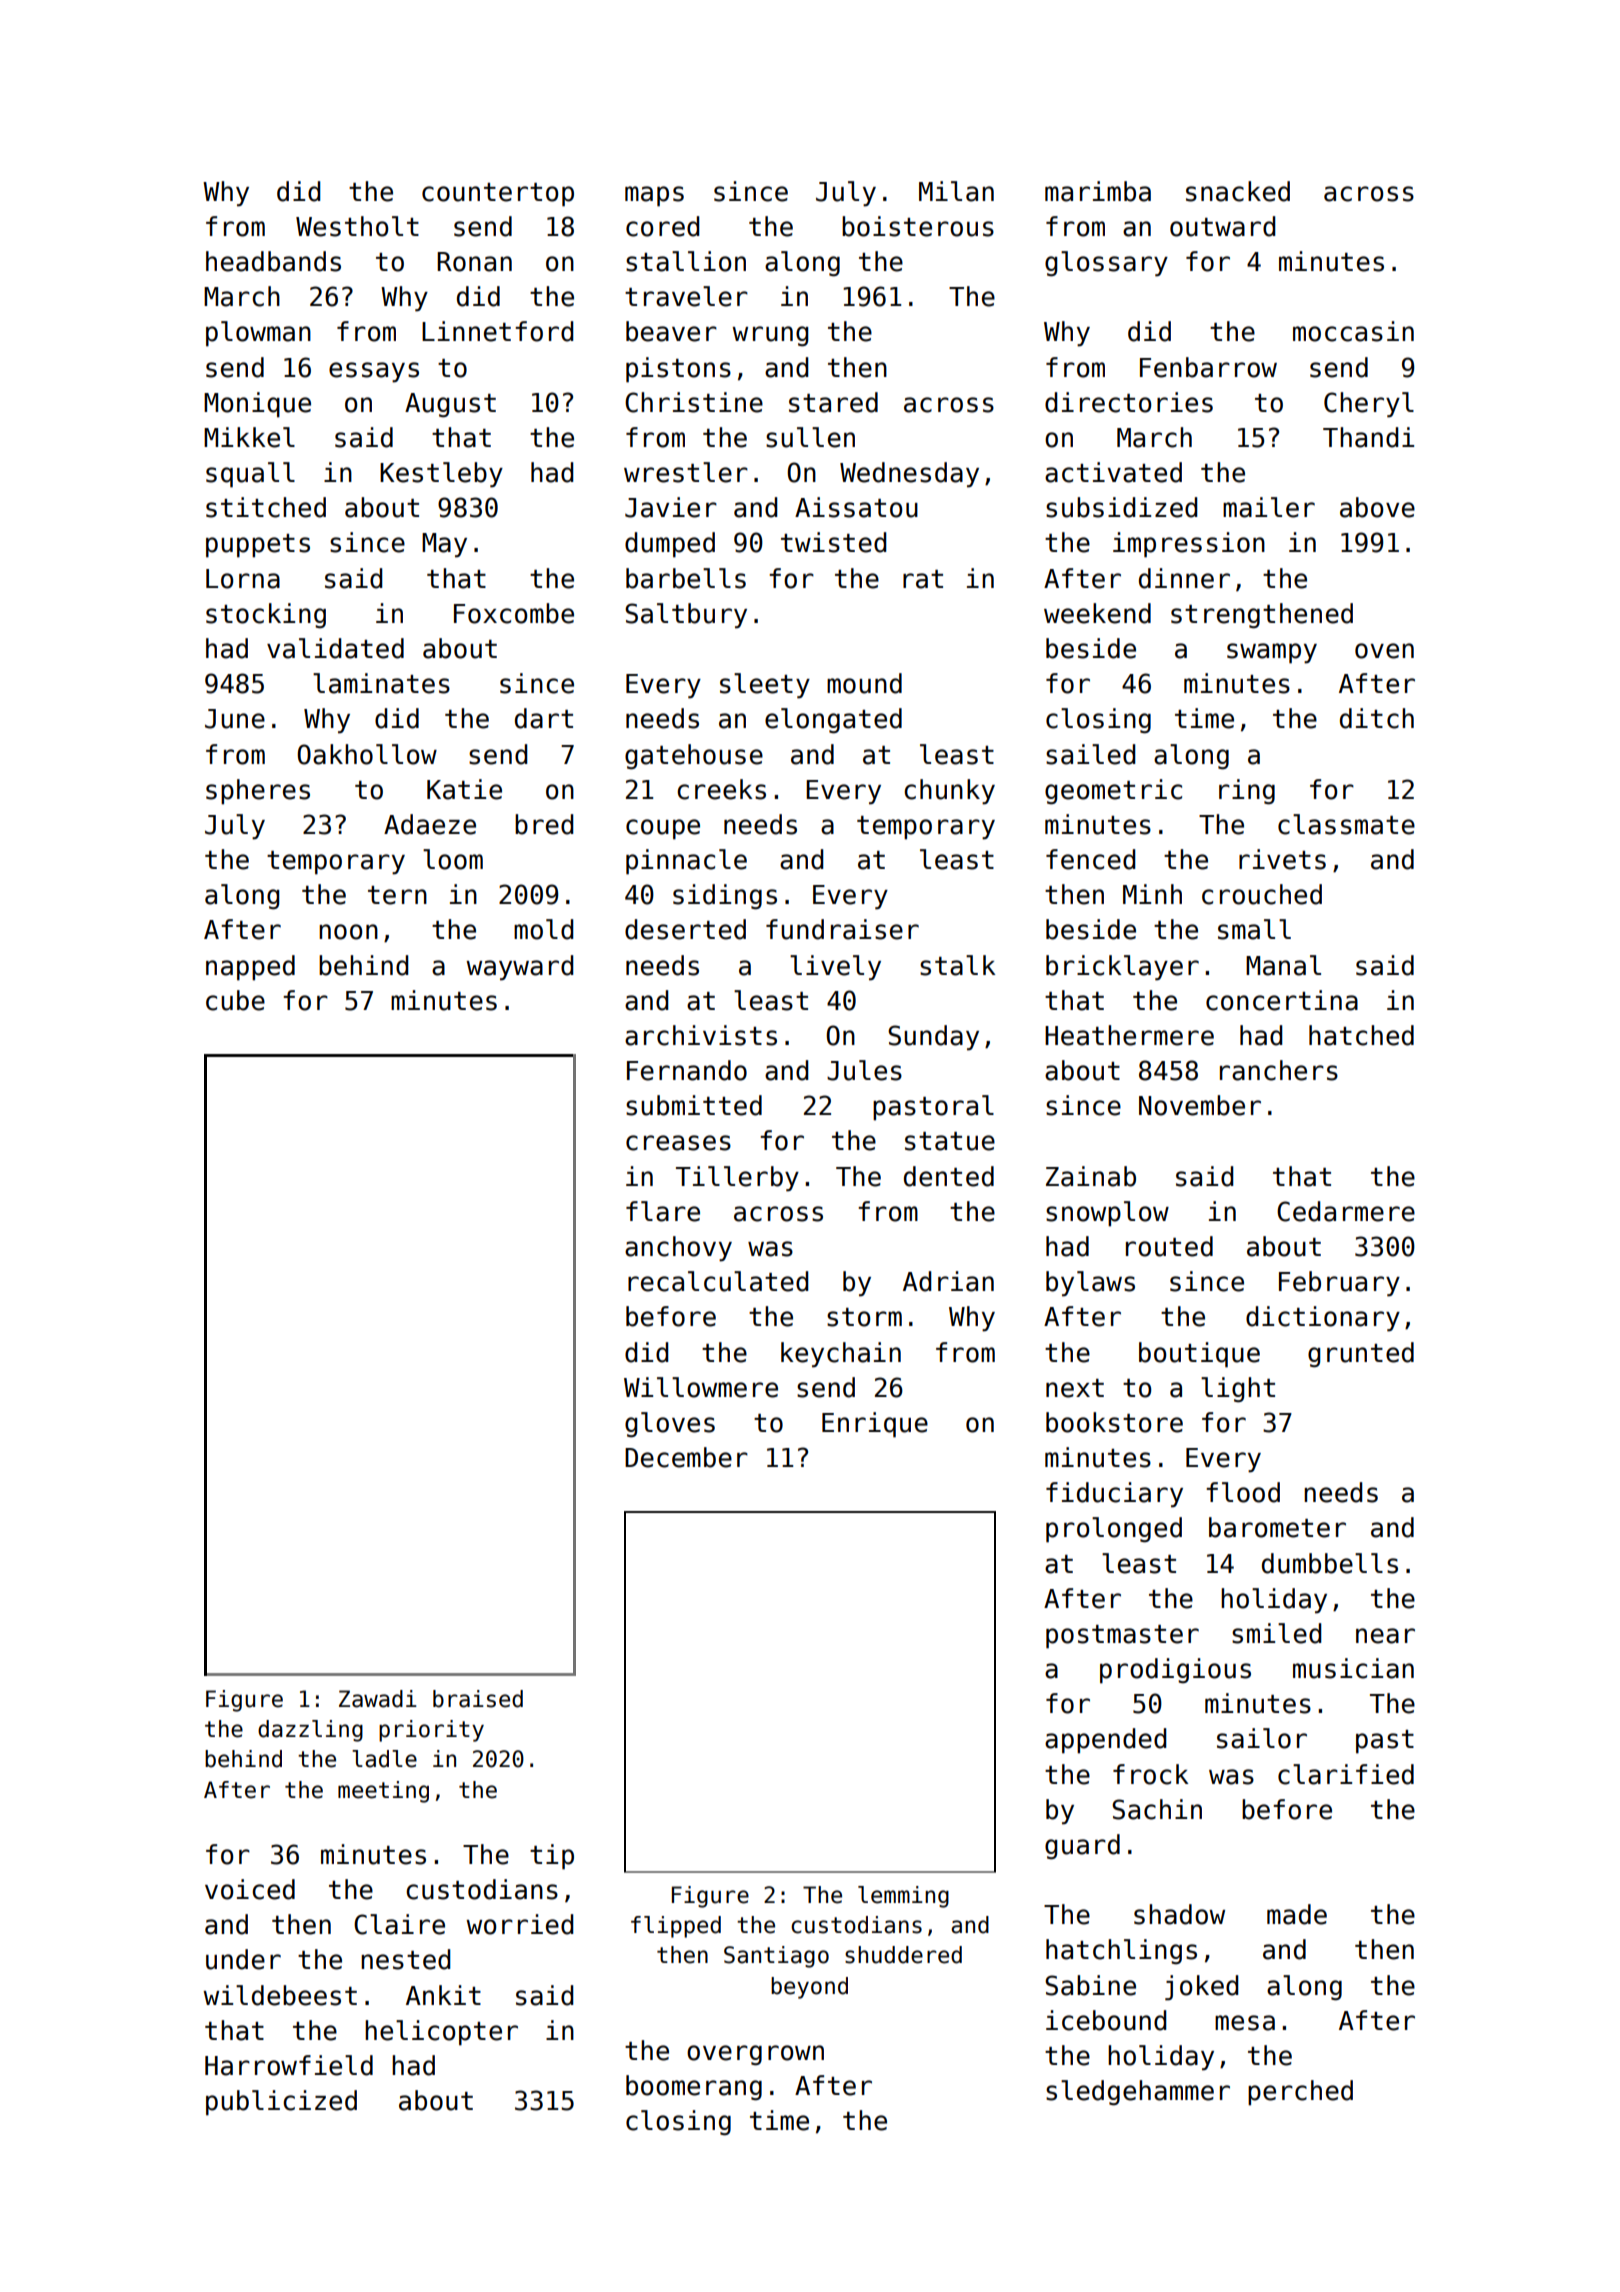  I want to click on shuddered, so click(903, 1955).
